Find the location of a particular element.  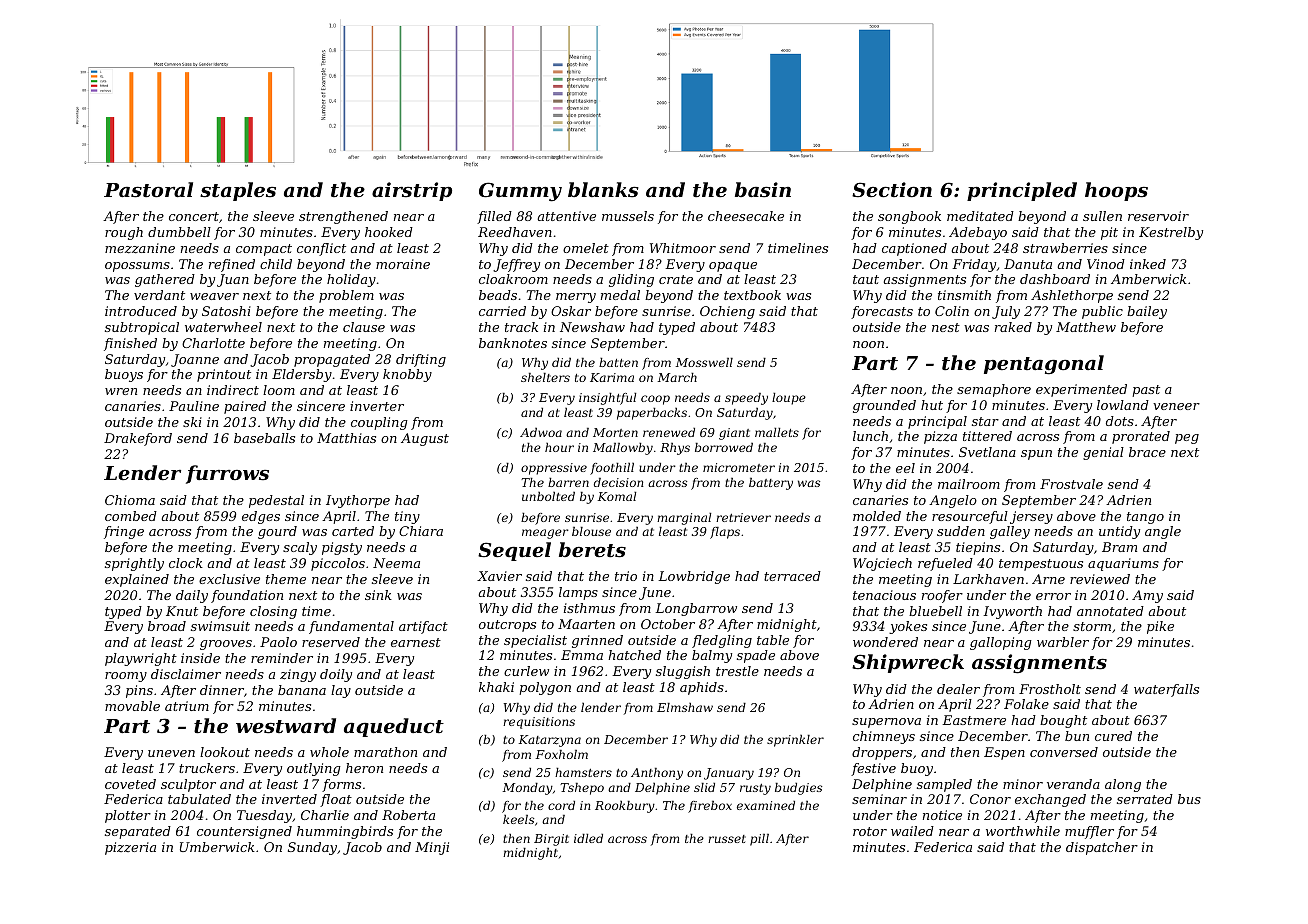

hoops is located at coordinates (1116, 191).
